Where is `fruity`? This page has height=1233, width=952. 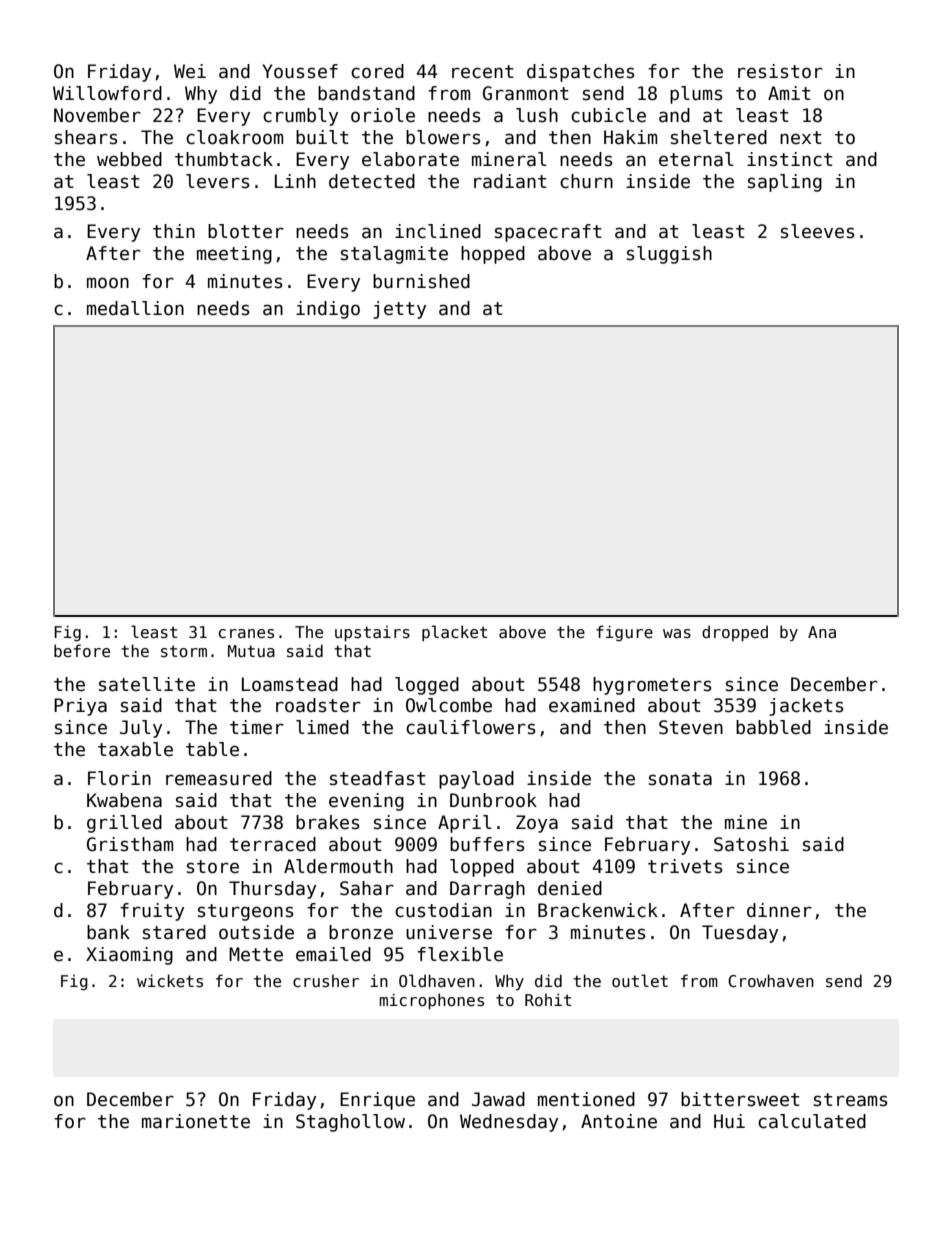 fruity is located at coordinates (152, 912).
